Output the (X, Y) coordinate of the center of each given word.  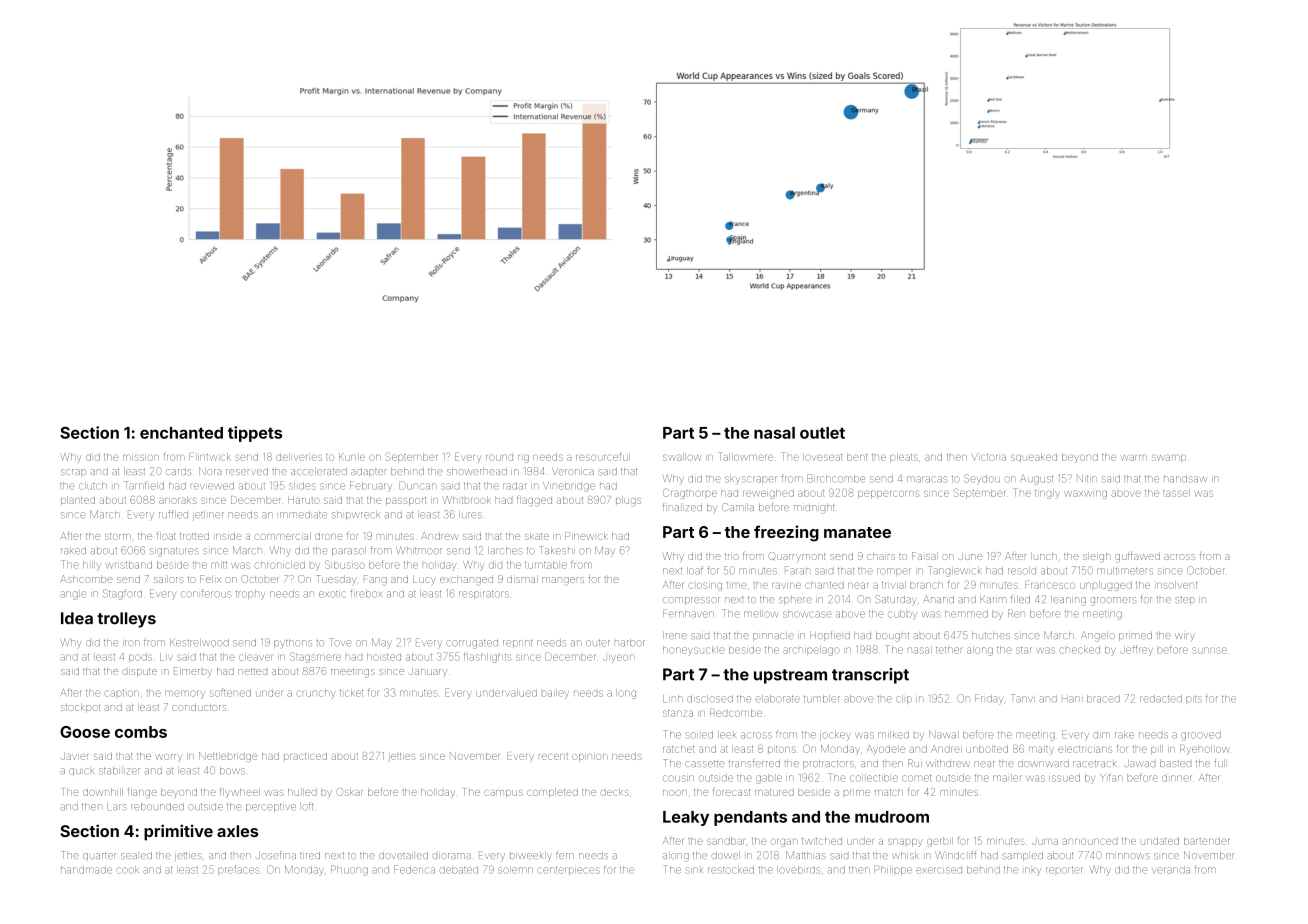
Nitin (1087, 478)
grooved (1201, 736)
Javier (74, 756)
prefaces (238, 870)
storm (118, 536)
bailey (555, 694)
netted (252, 671)
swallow (682, 457)
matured (774, 792)
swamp (1169, 458)
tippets (255, 434)
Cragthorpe (690, 493)
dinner (1177, 778)
